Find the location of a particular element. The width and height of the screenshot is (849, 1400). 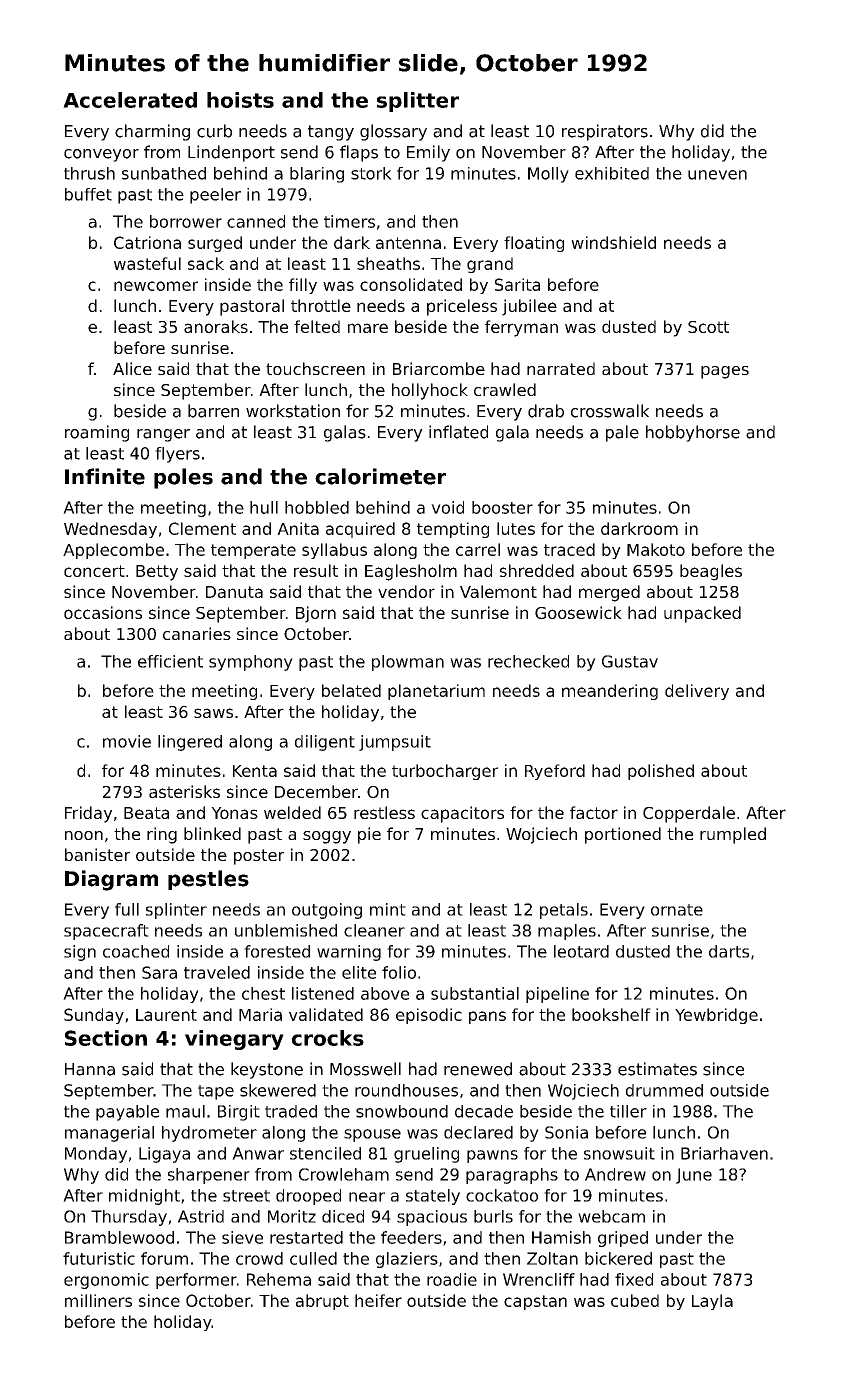

splitter is located at coordinates (418, 102).
